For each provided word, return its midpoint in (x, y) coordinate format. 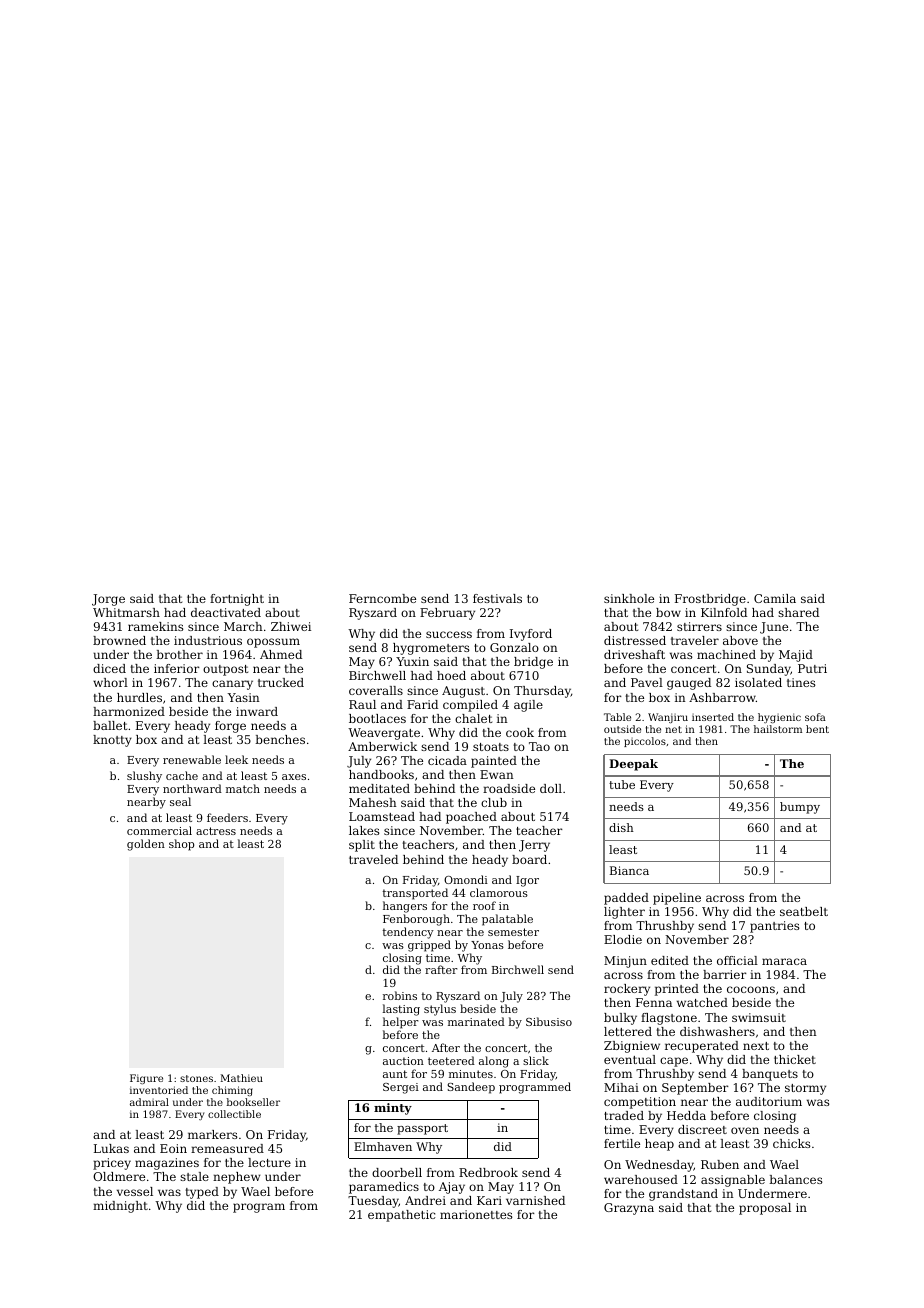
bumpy (800, 808)
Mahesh (373, 802)
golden (146, 845)
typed (202, 1193)
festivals (497, 598)
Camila (775, 598)
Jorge (108, 600)
